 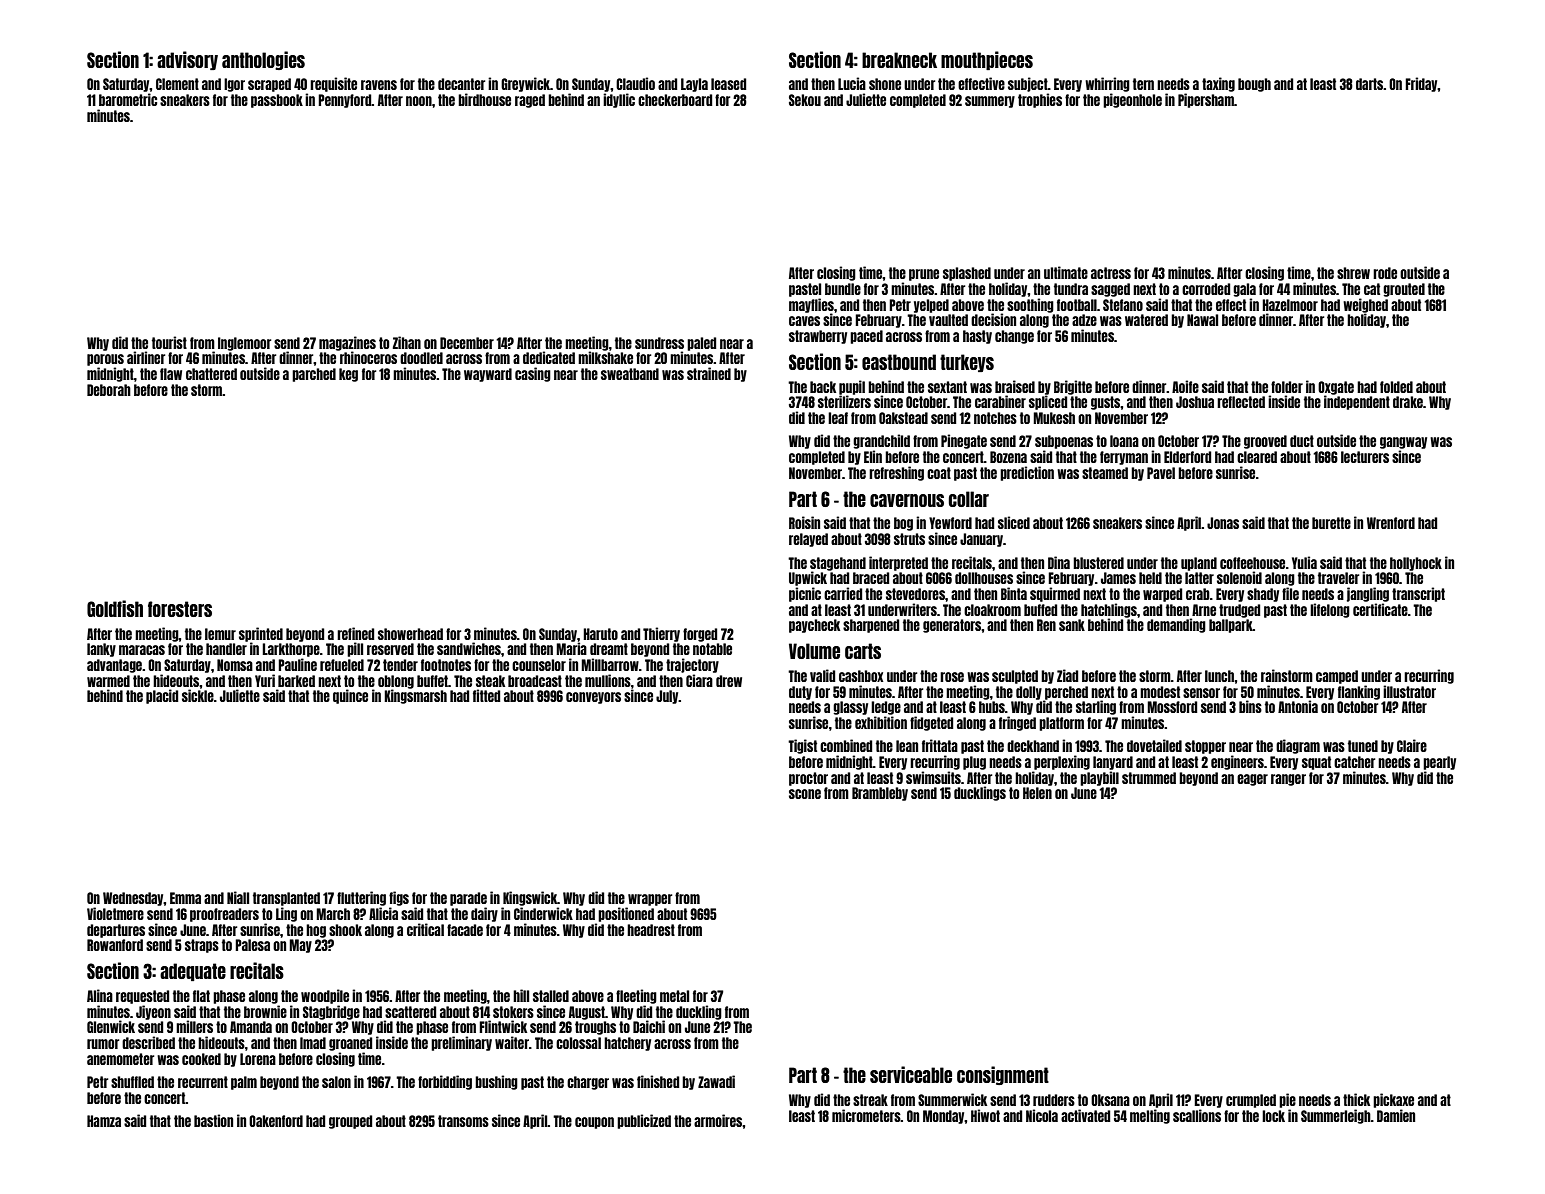 What do you see at coordinates (1085, 1115) in the screenshot?
I see `activated` at bounding box center [1085, 1115].
